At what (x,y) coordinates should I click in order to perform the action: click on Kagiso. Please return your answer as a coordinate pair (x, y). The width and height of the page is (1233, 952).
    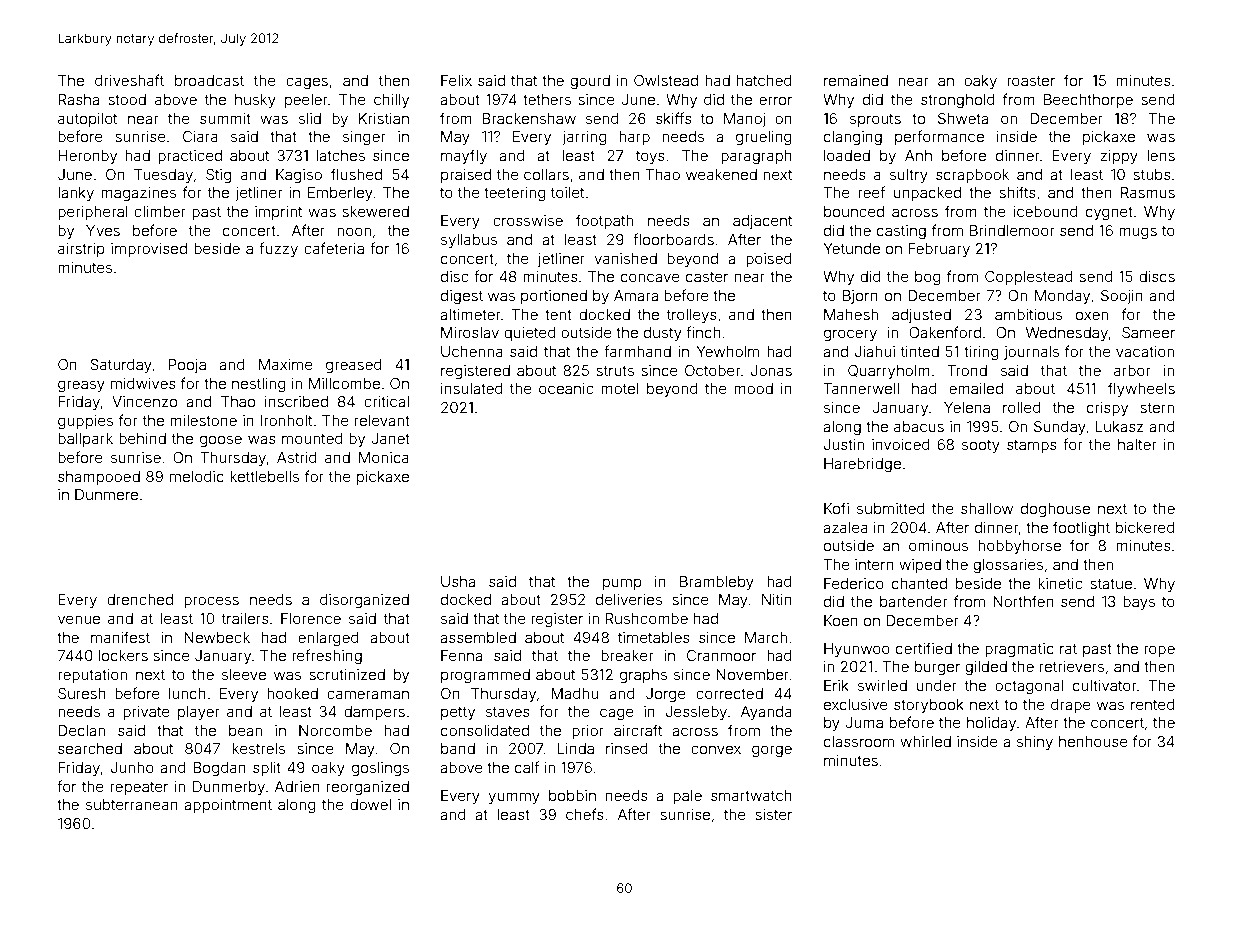
    Looking at the image, I should click on (299, 176).
